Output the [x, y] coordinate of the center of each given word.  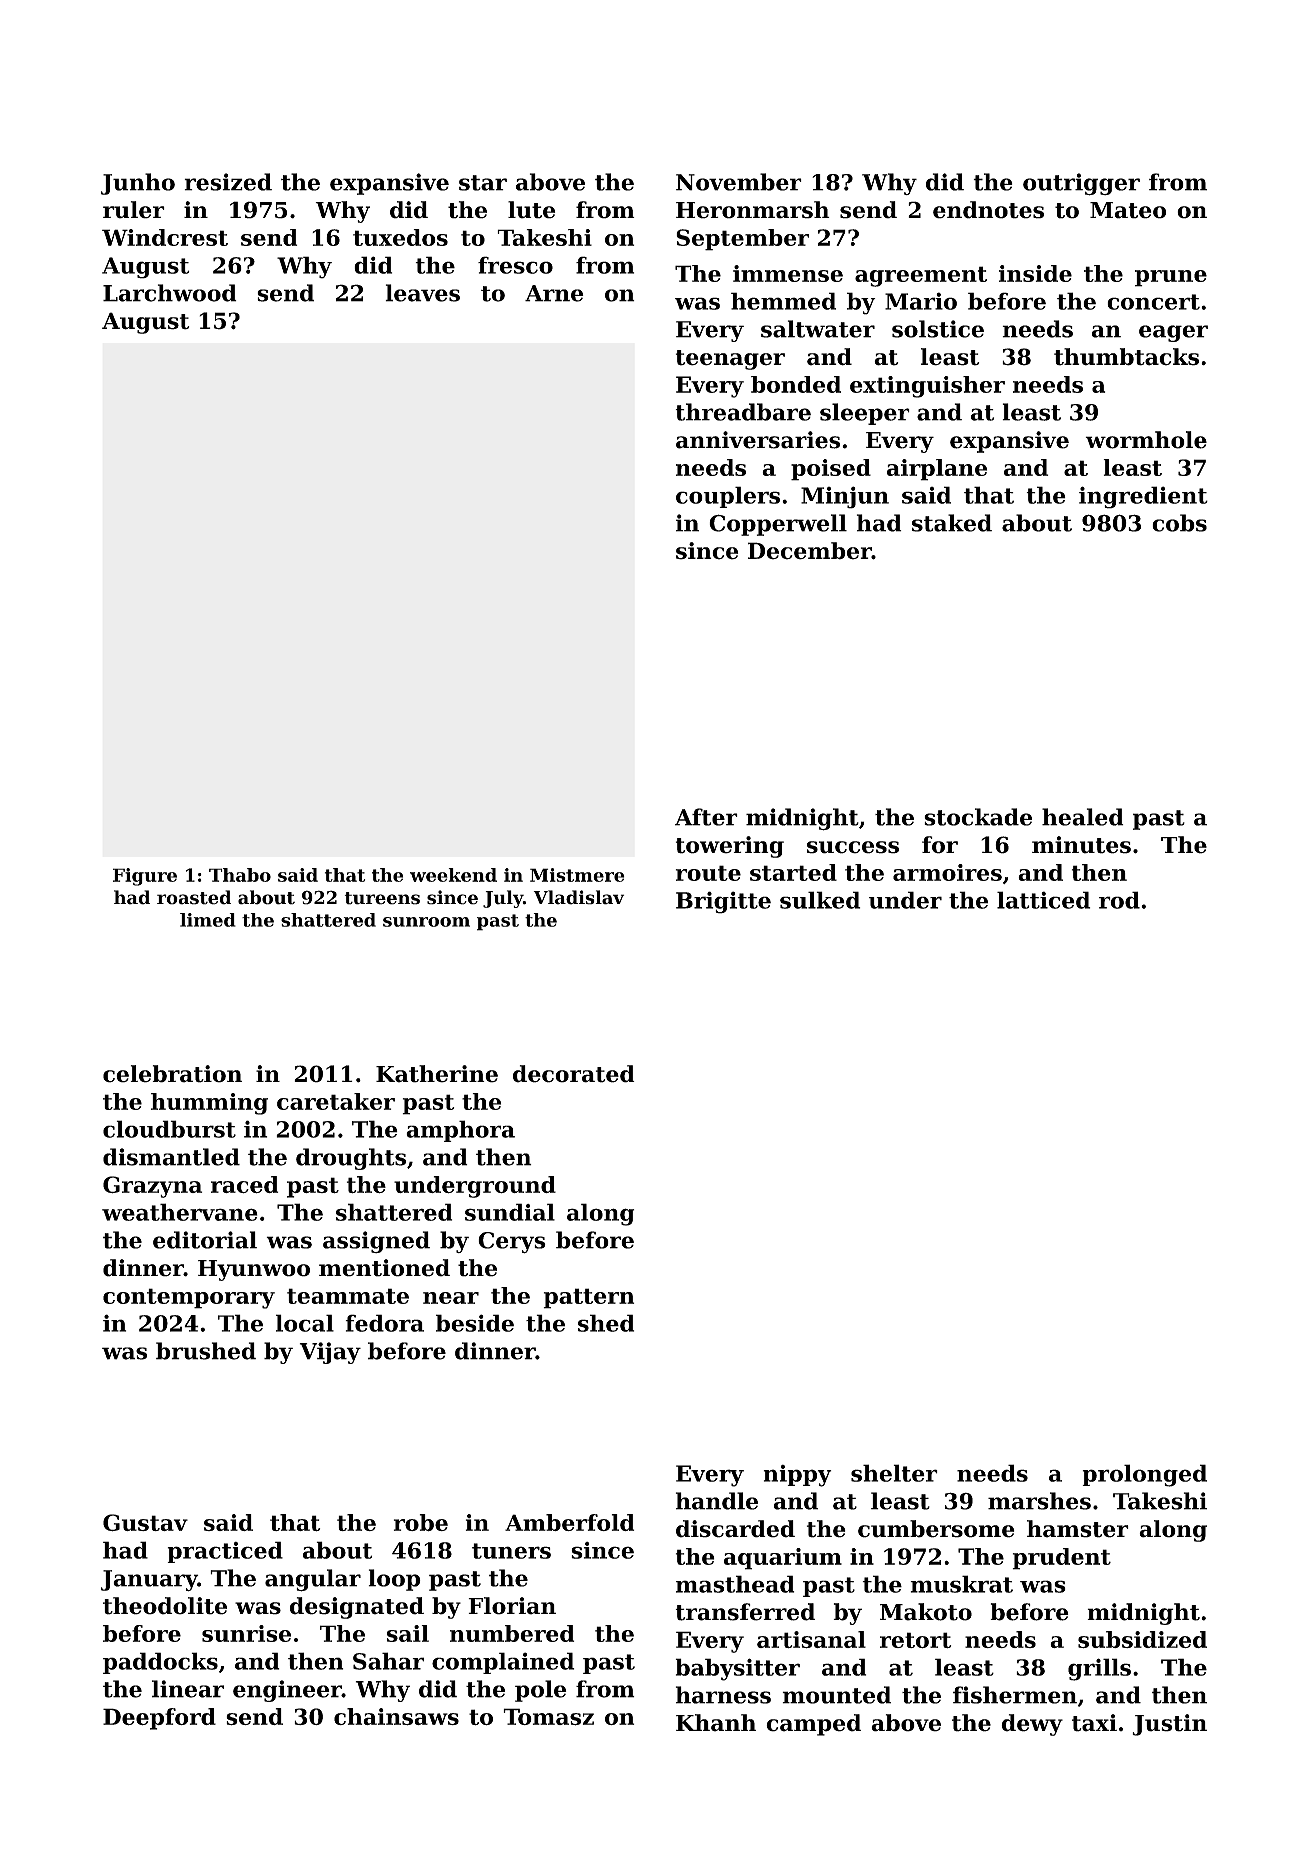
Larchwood [170, 293]
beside [475, 1323]
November [739, 182]
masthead [735, 1584]
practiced [225, 1552]
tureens [382, 898]
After [706, 817]
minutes [1081, 845]
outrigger [1081, 184]
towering [730, 847]
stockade [978, 817]
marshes [1039, 1501]
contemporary [189, 1298]
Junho [138, 184]
